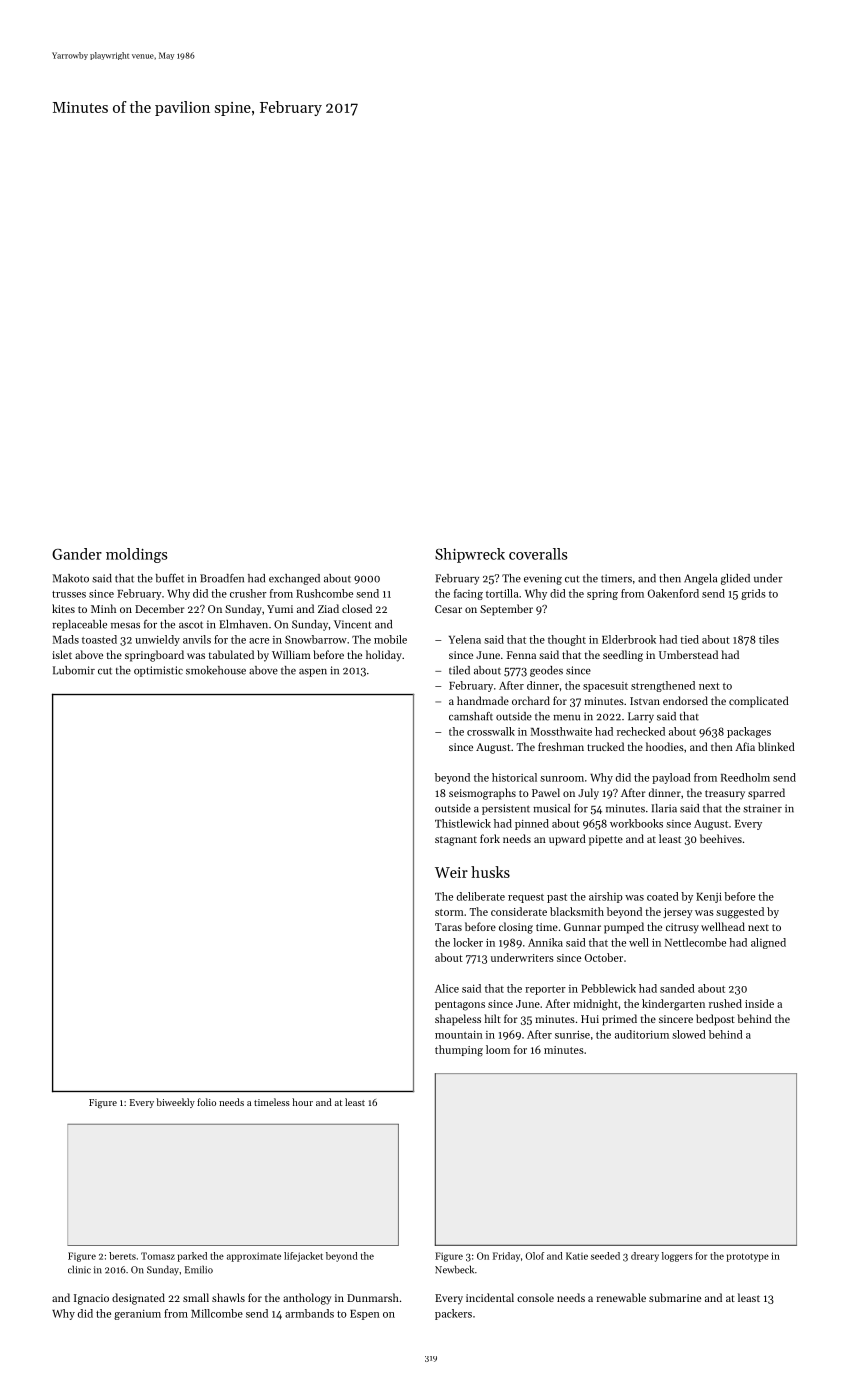 The height and width of the screenshot is (1400, 849). I want to click on submarine, so click(675, 1297).
